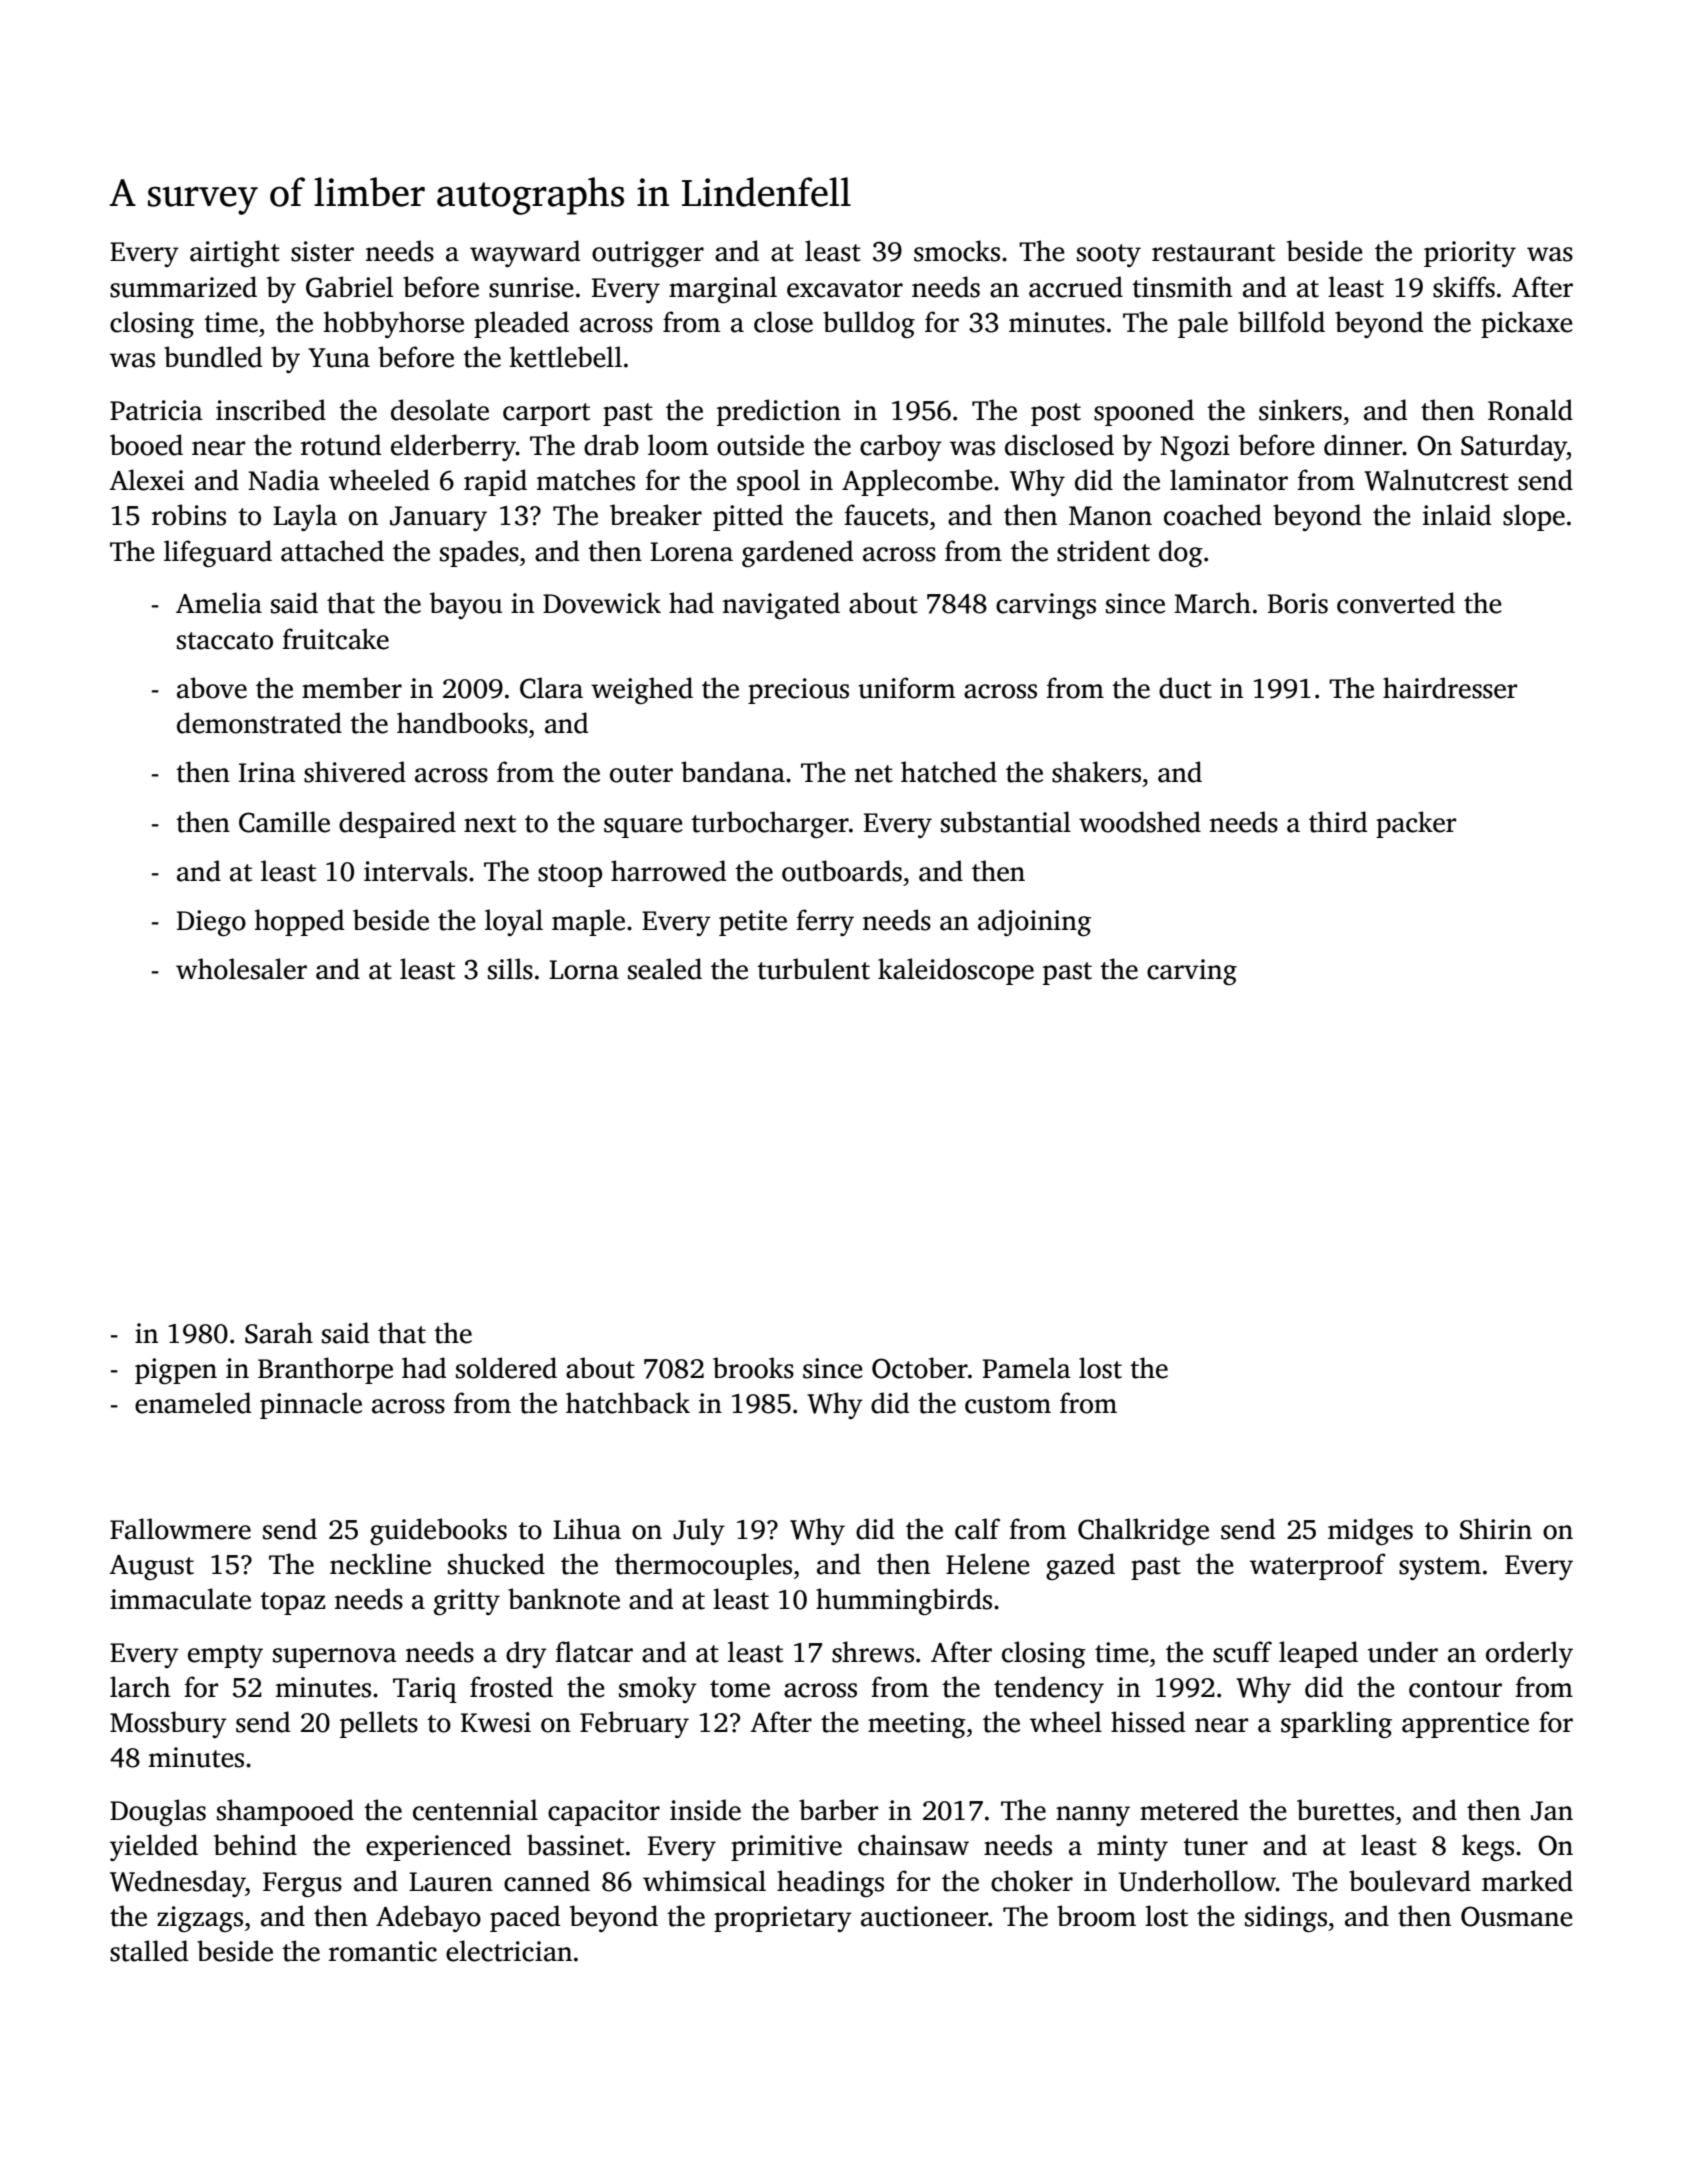  Describe the element at coordinates (325, 1370) in the document. I see `Branthorpe` at that location.
